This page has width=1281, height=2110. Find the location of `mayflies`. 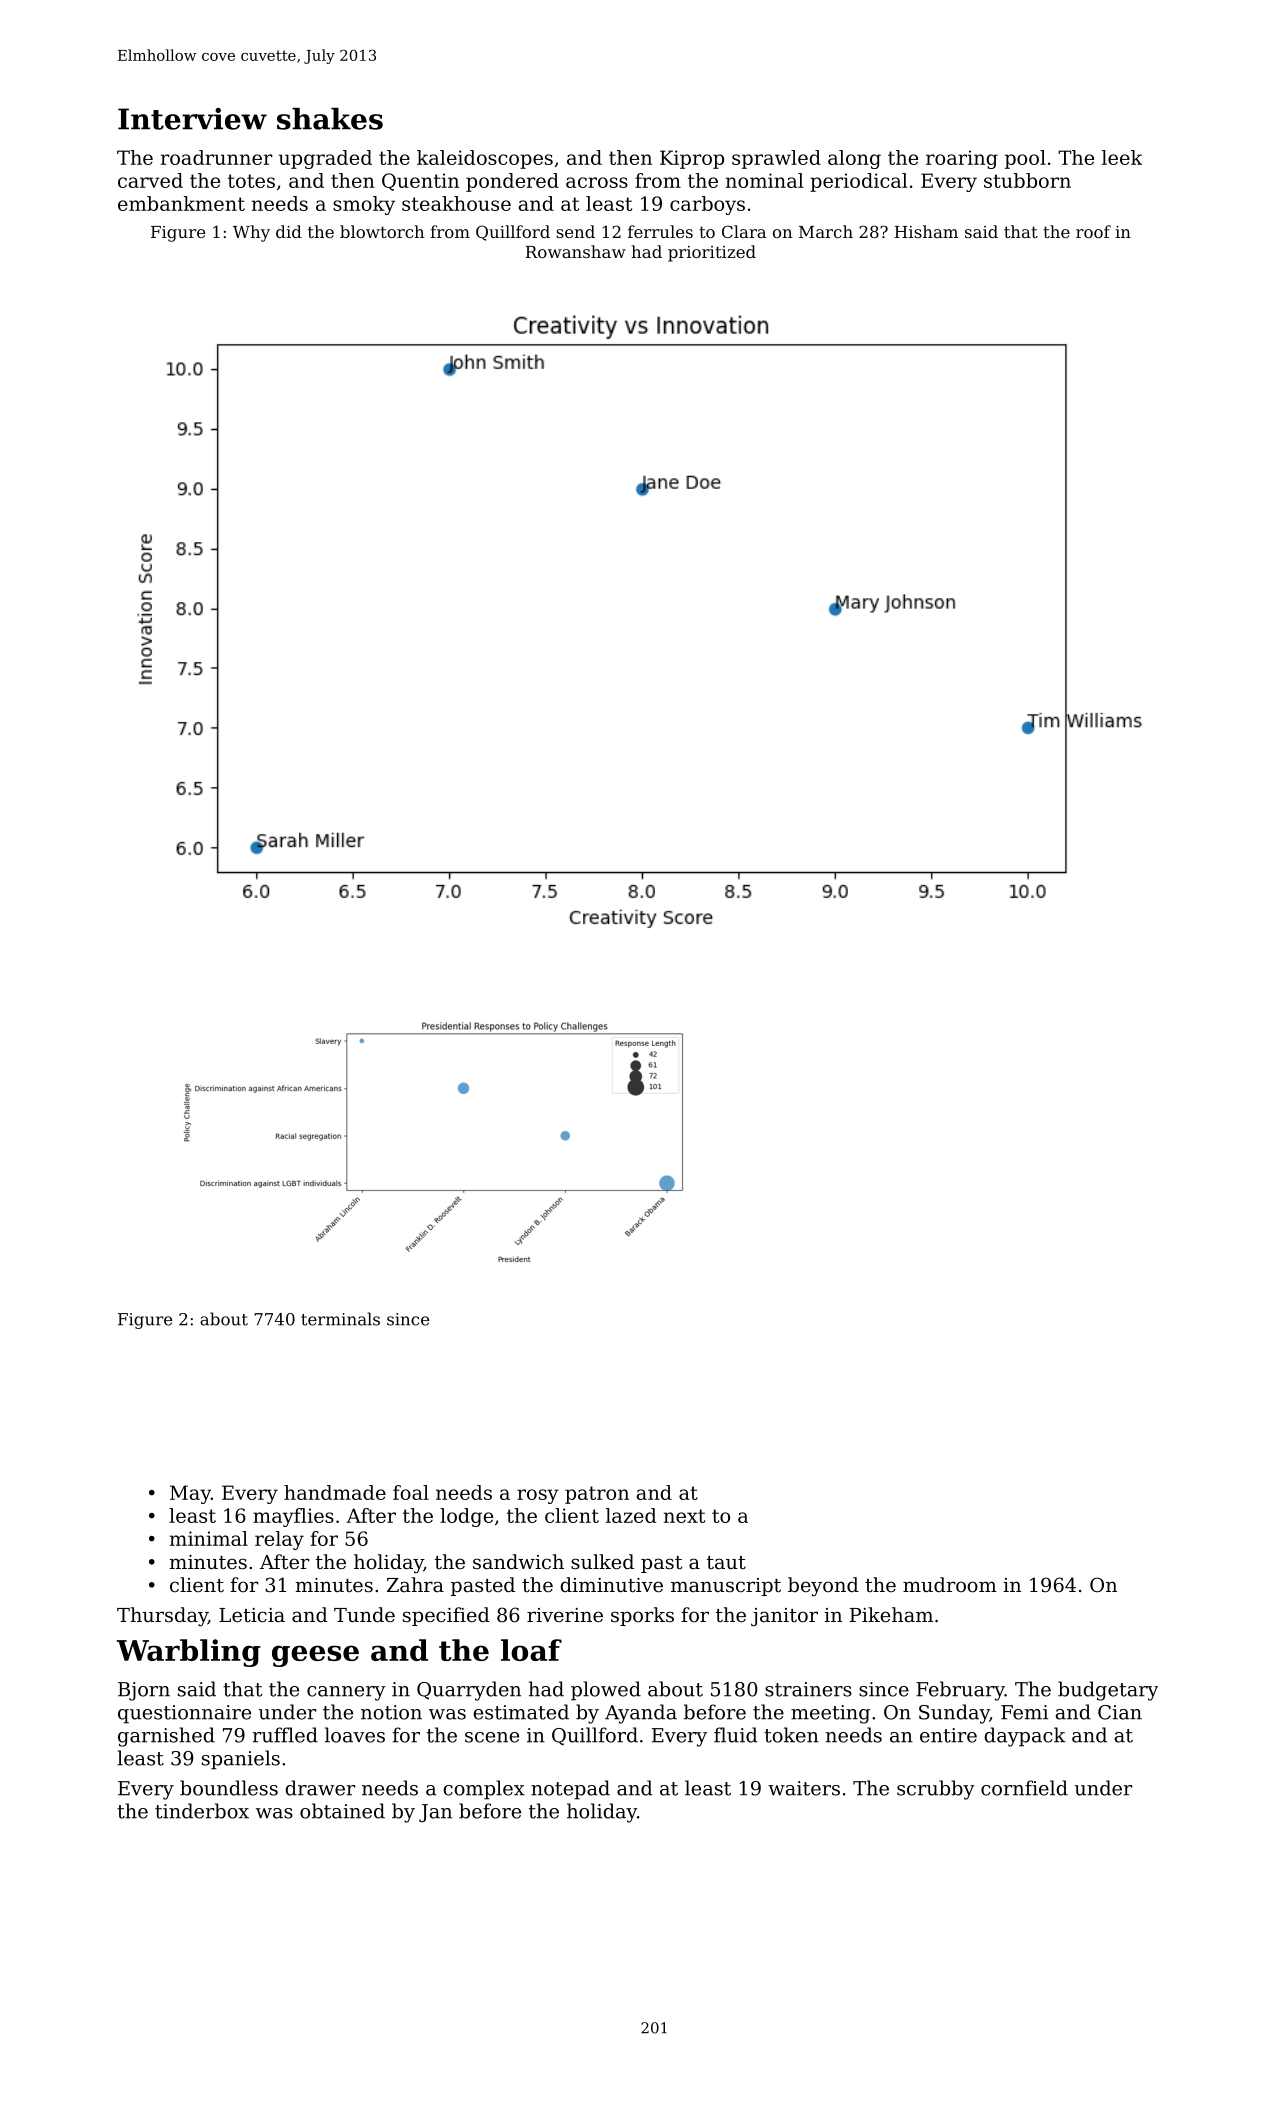

mayflies is located at coordinates (293, 1517).
